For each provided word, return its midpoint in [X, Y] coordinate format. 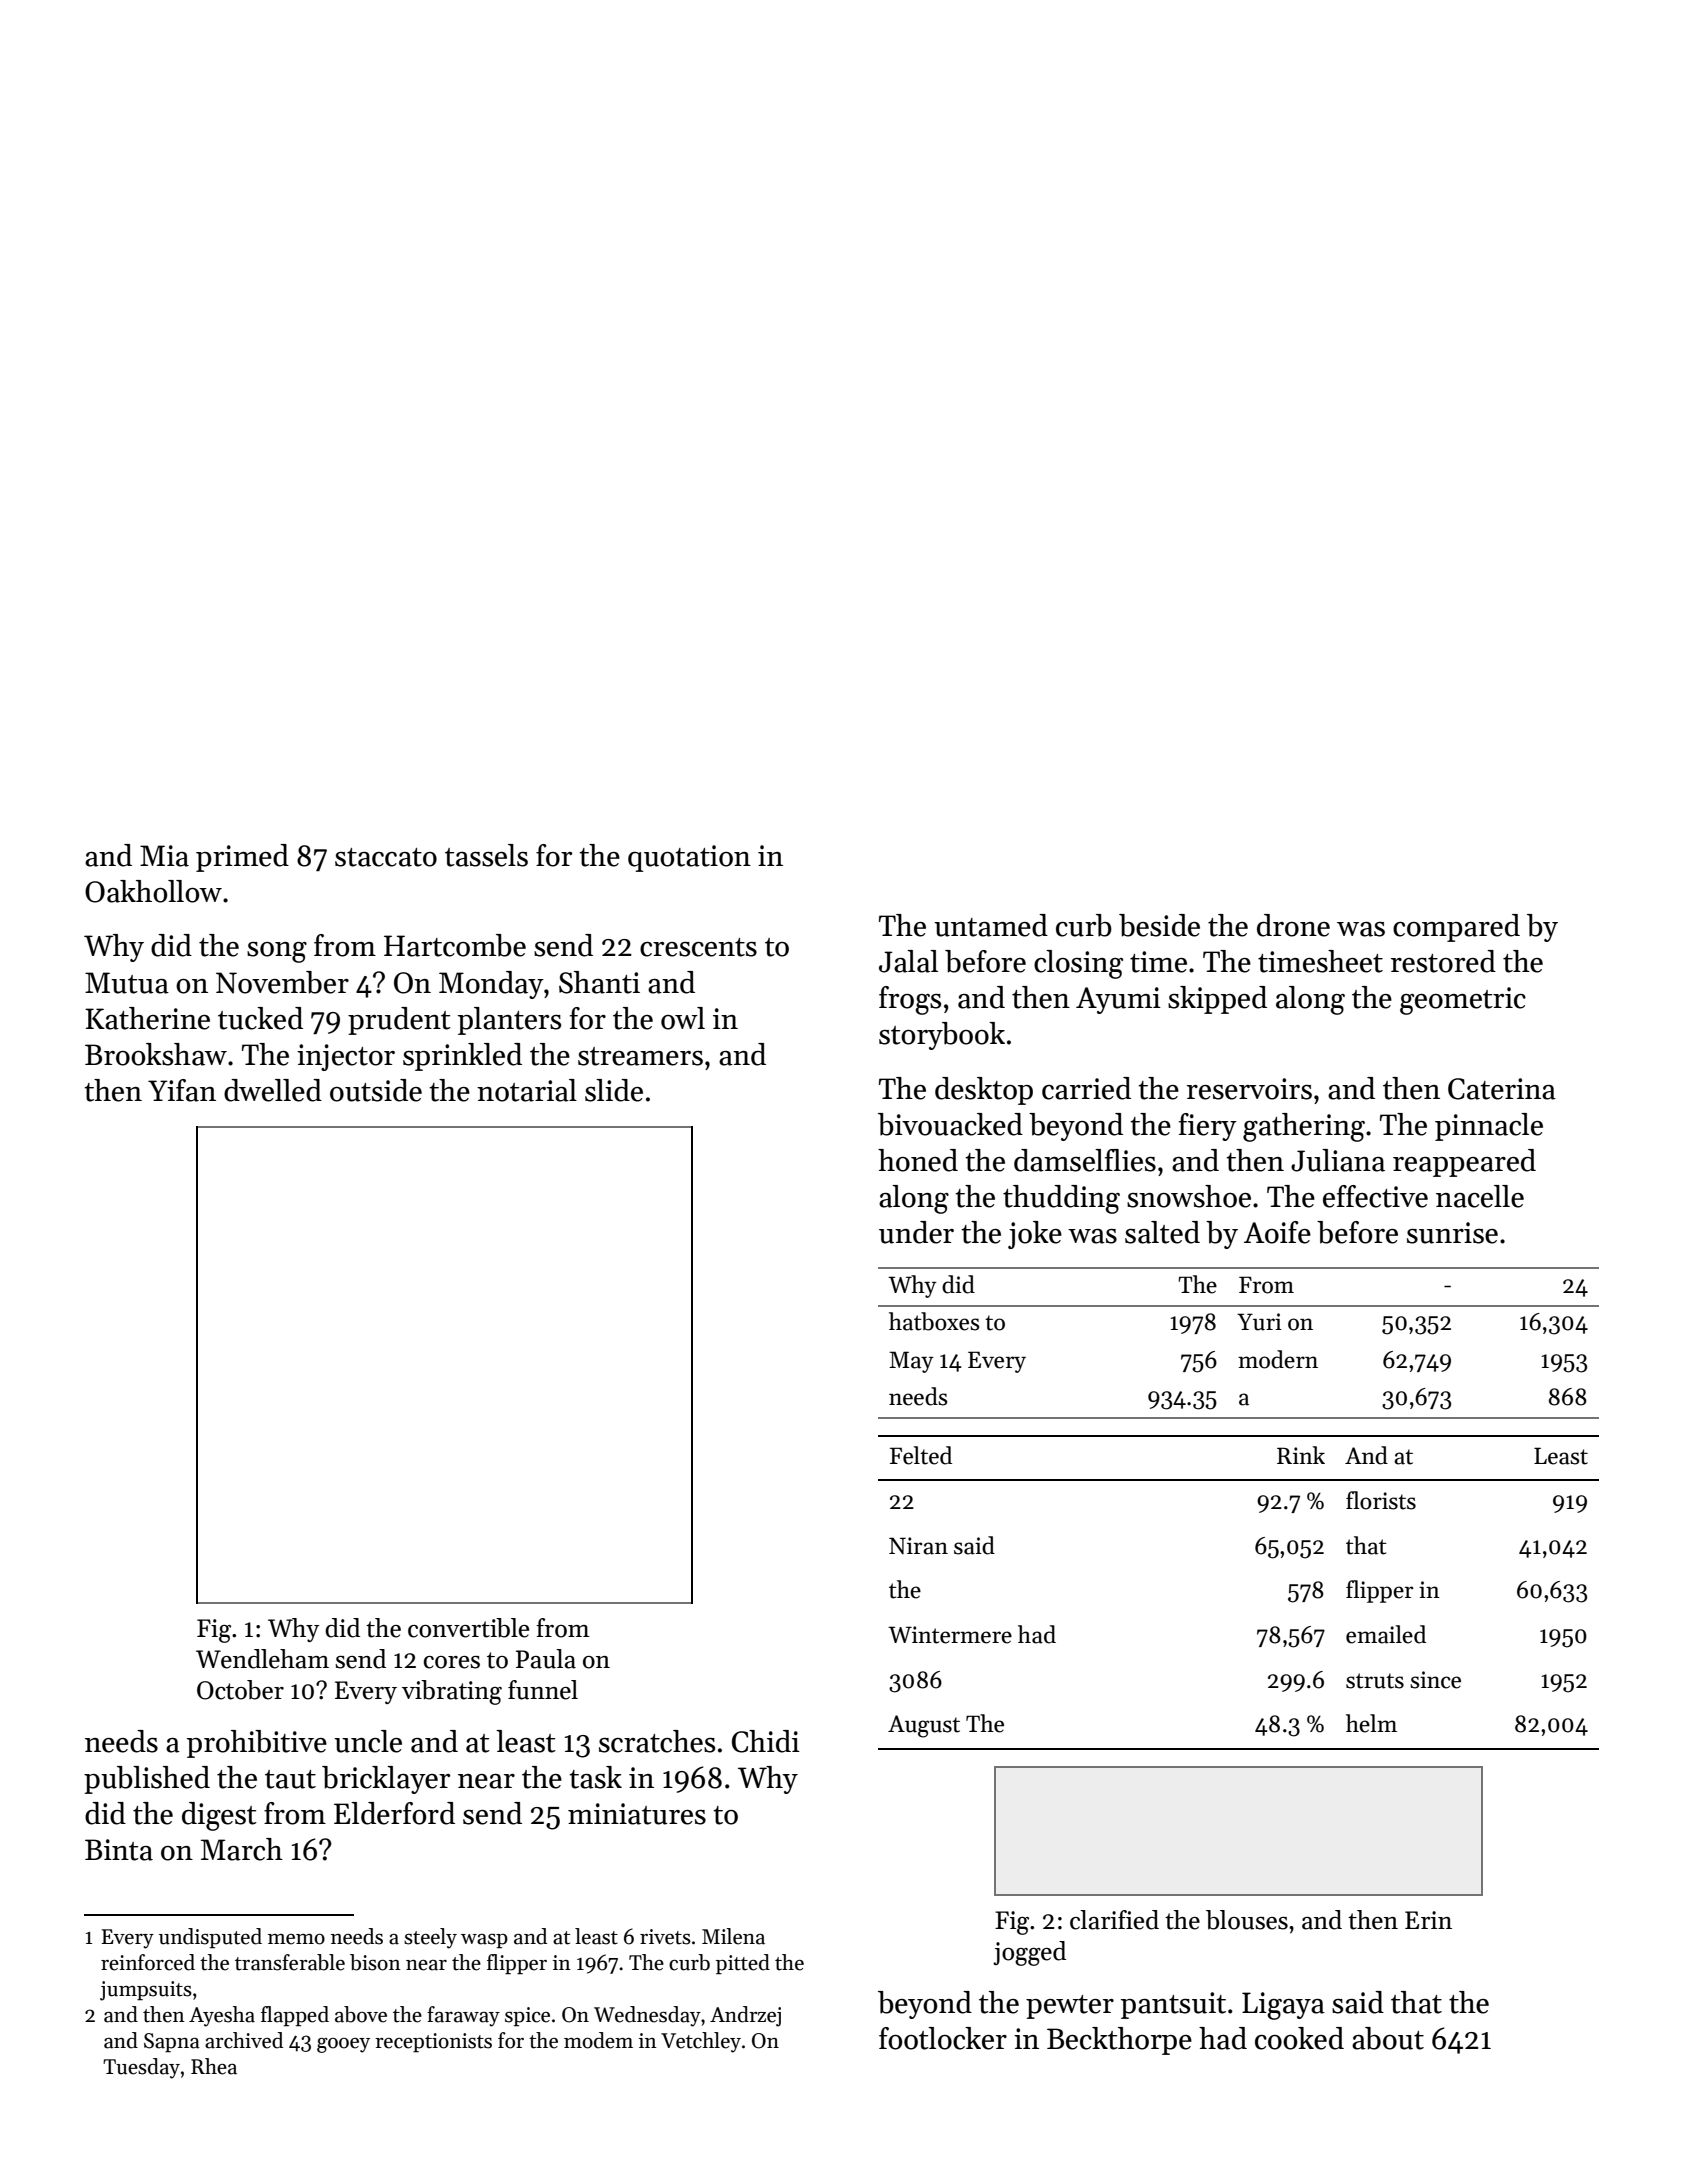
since [1435, 1680]
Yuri [1259, 1322]
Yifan [182, 1090]
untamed [991, 925]
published [147, 1780]
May [911, 1362]
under [916, 1232]
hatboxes [934, 1321]
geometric [1463, 1001]
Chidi [766, 1741]
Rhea [214, 2066]
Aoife [1277, 1232]
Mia [164, 856]
